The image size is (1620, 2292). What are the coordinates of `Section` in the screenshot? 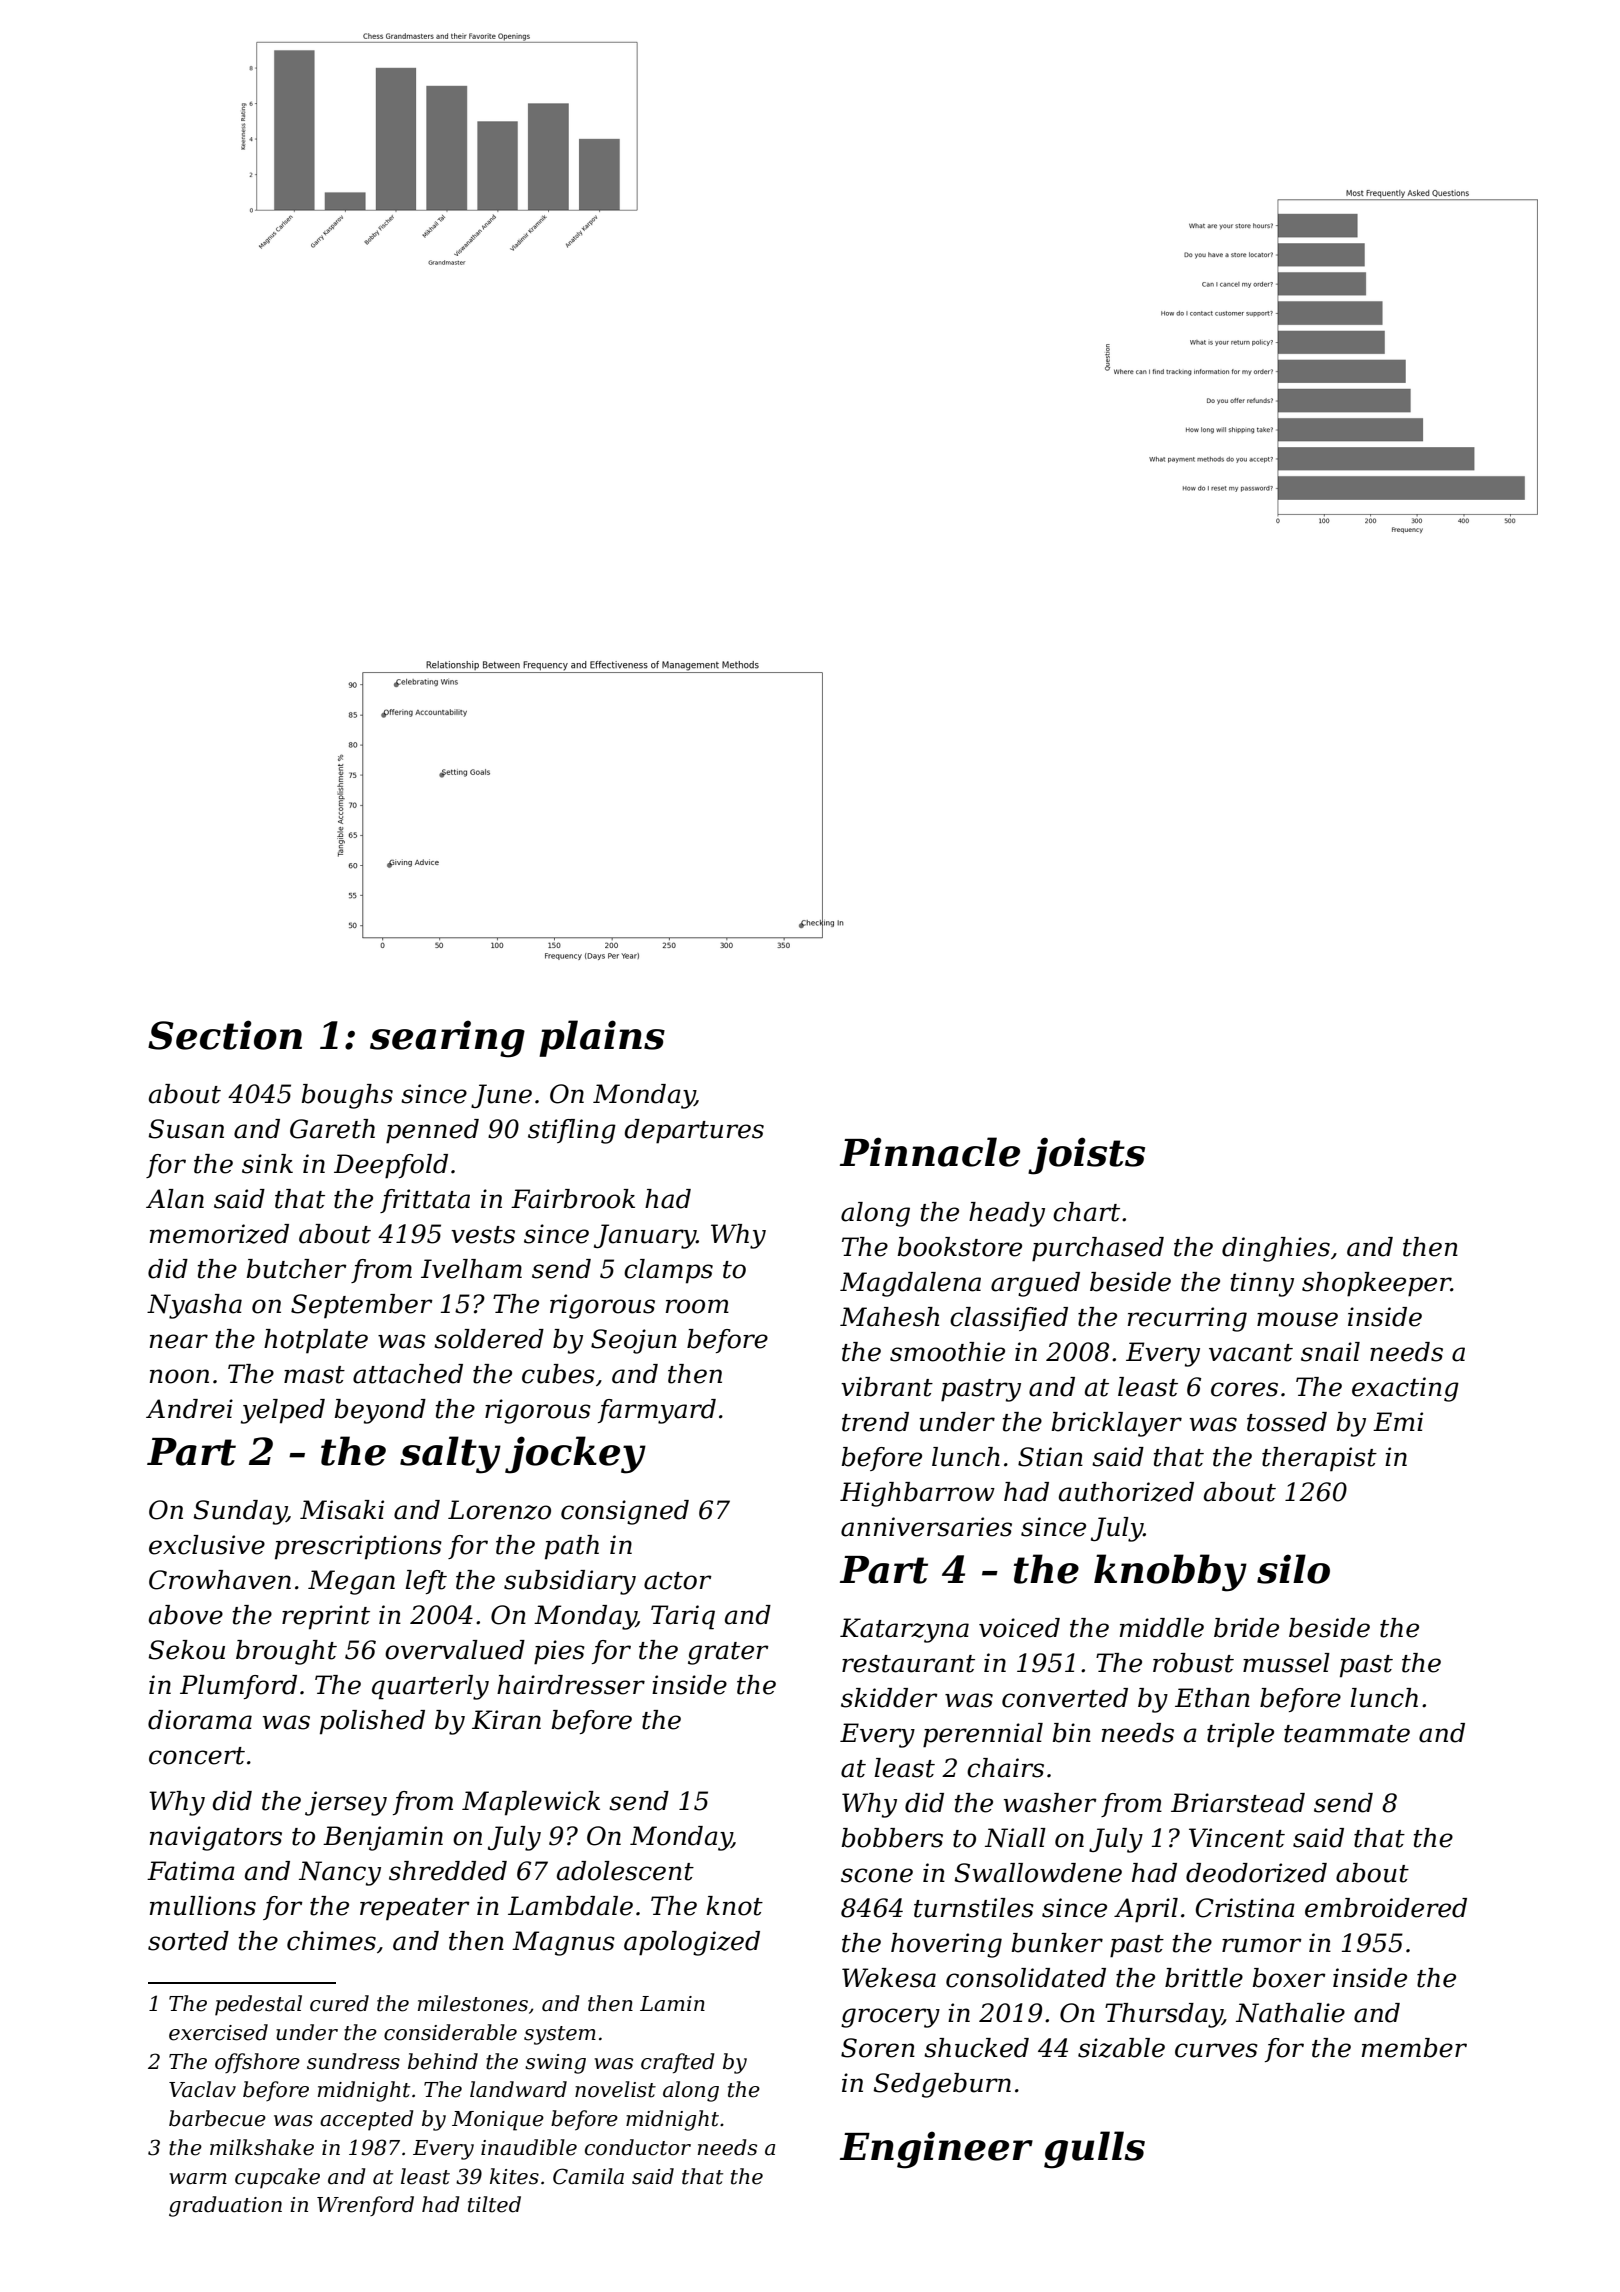 It's located at (225, 1035).
